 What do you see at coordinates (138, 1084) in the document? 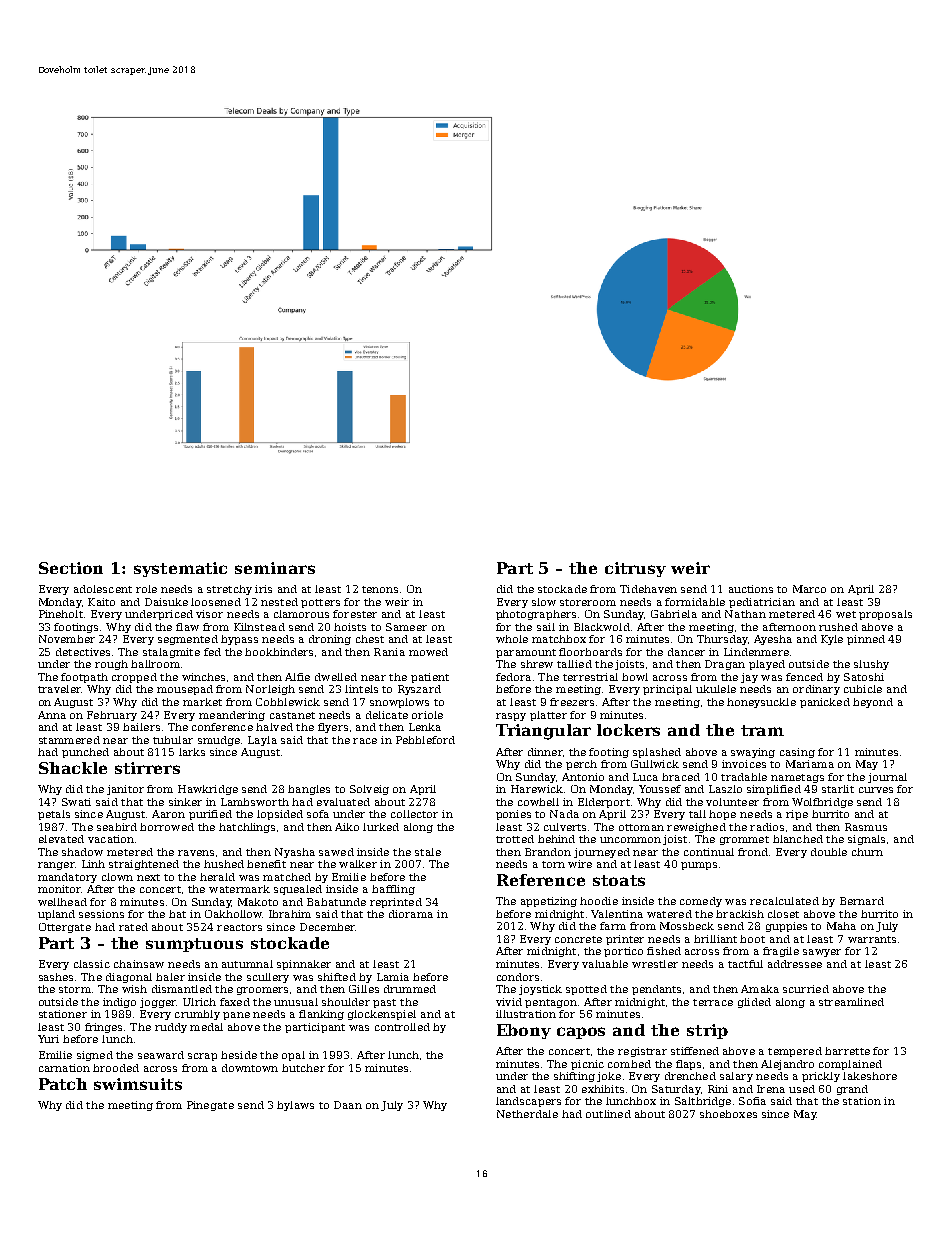
I see `swimsuits` at bounding box center [138, 1084].
